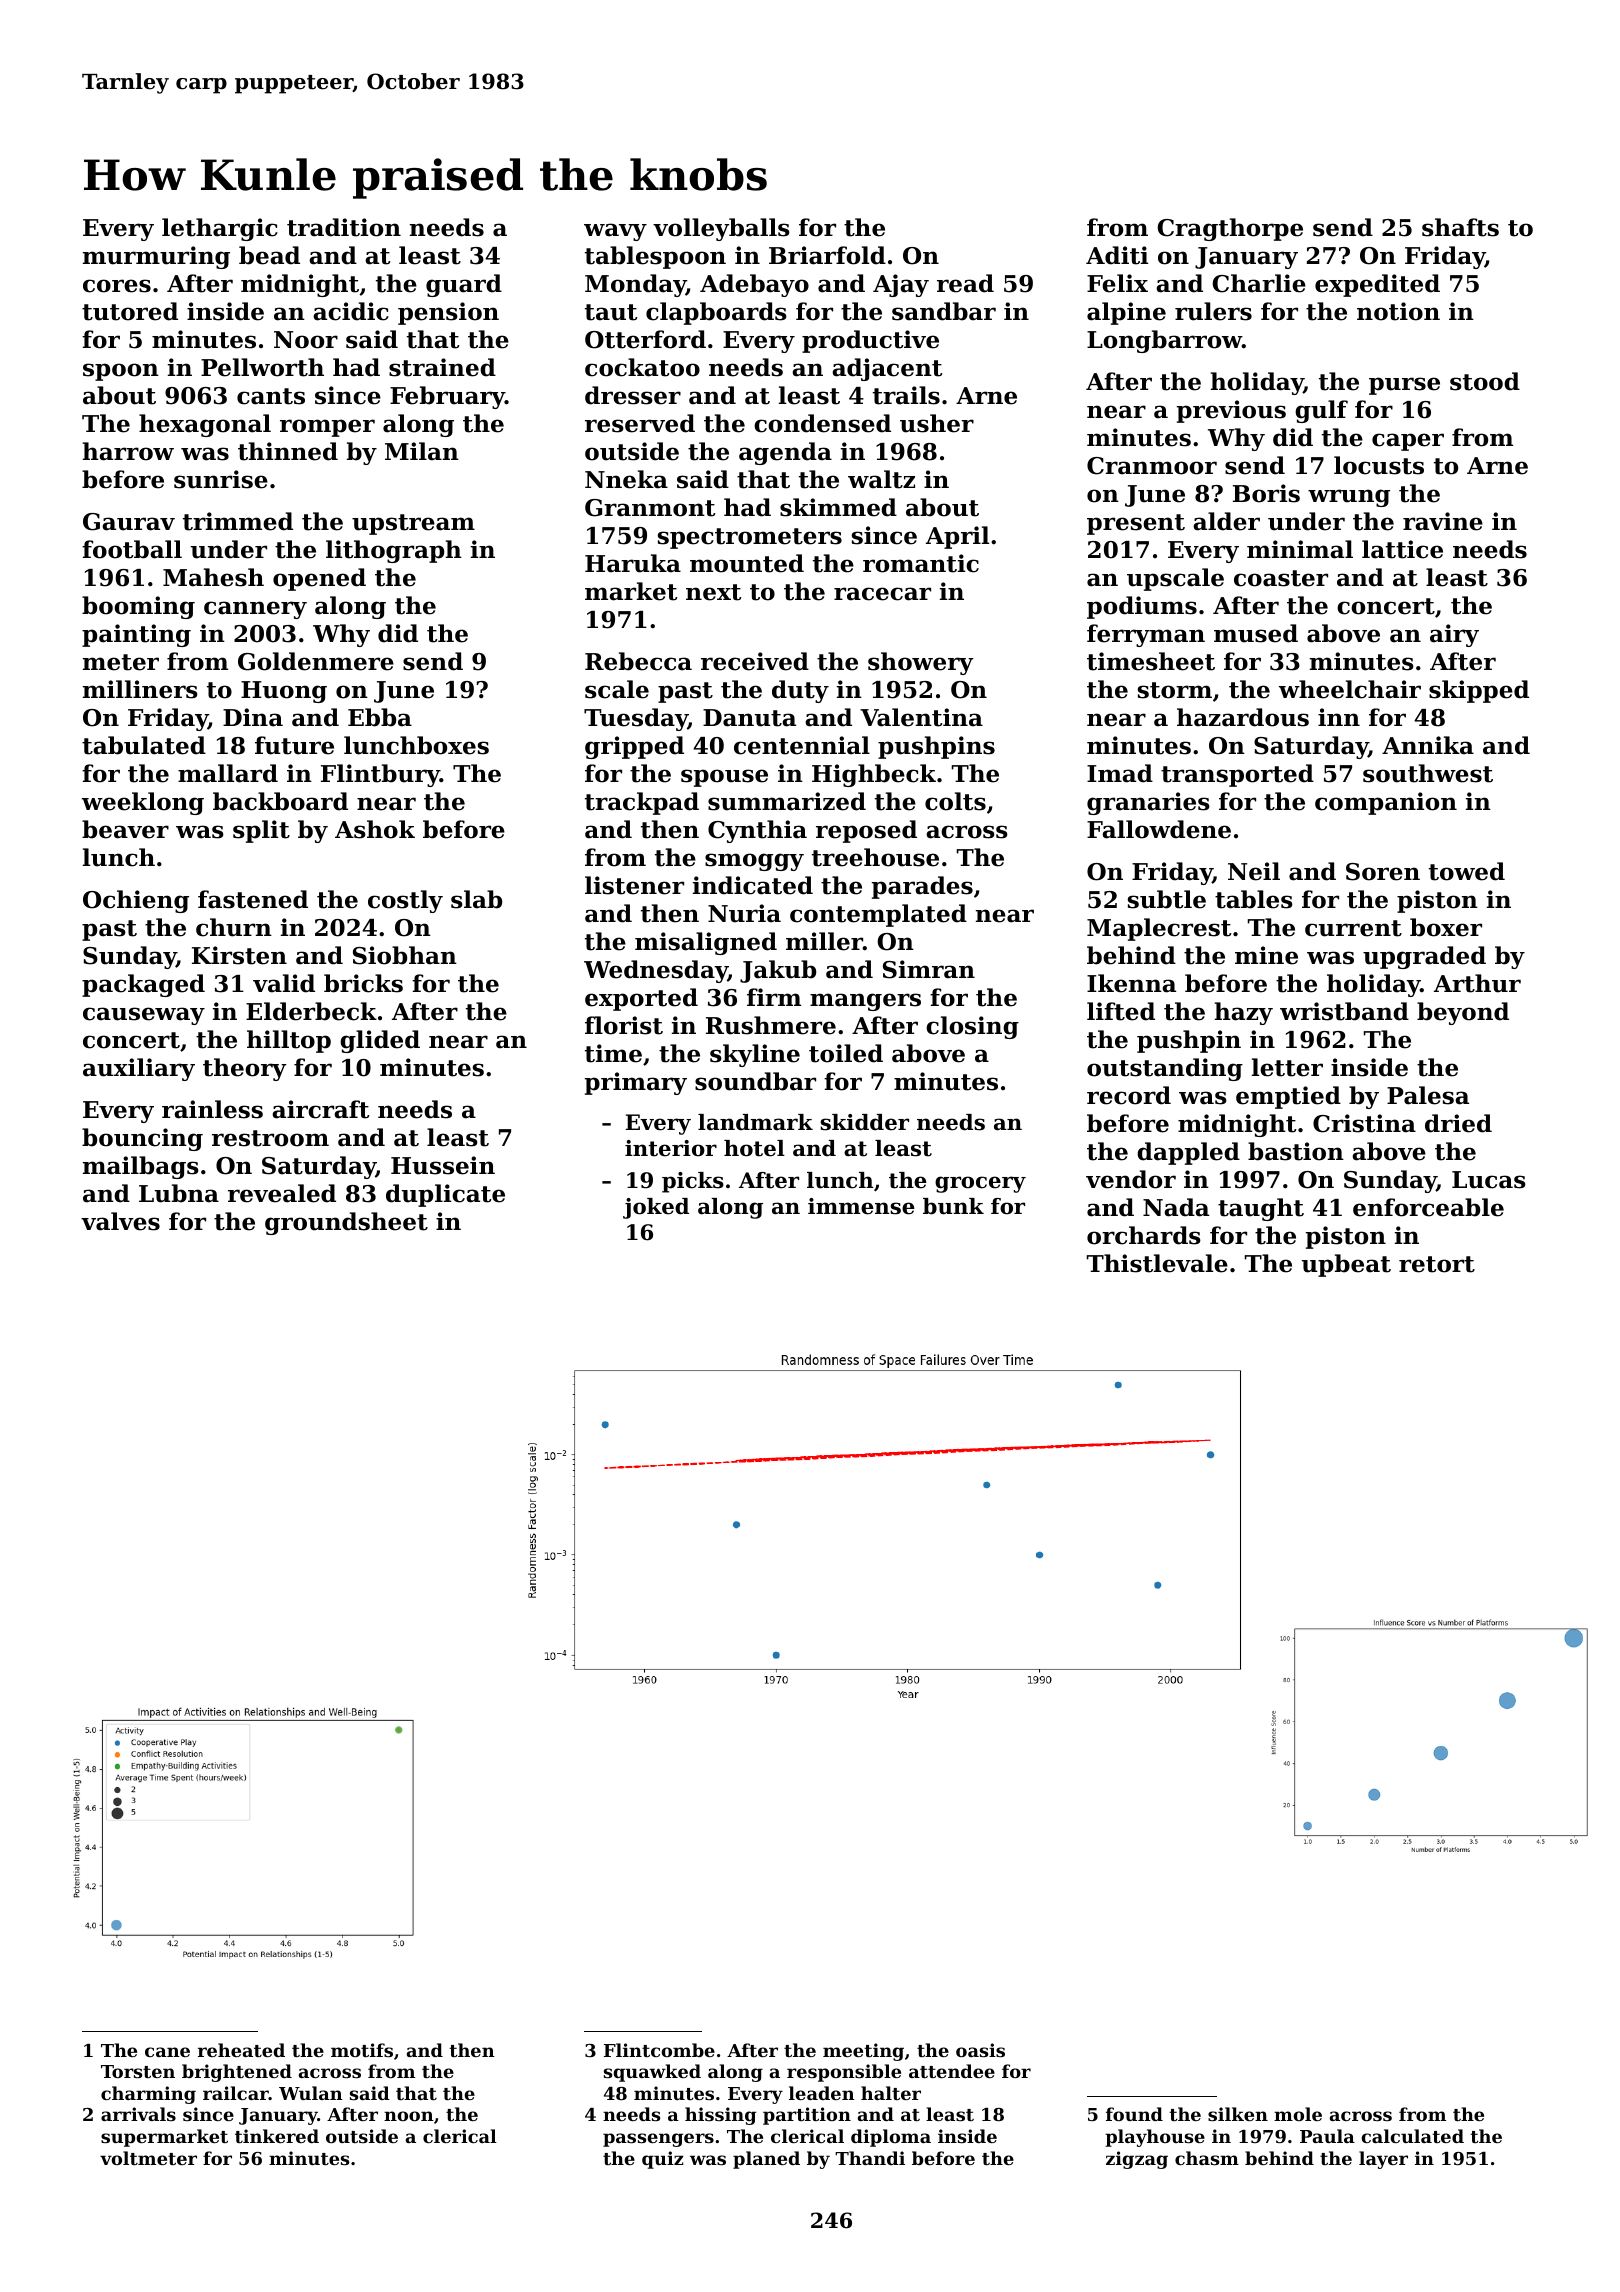  Describe the element at coordinates (1428, 1207) in the page. I see `enforceable` at that location.
